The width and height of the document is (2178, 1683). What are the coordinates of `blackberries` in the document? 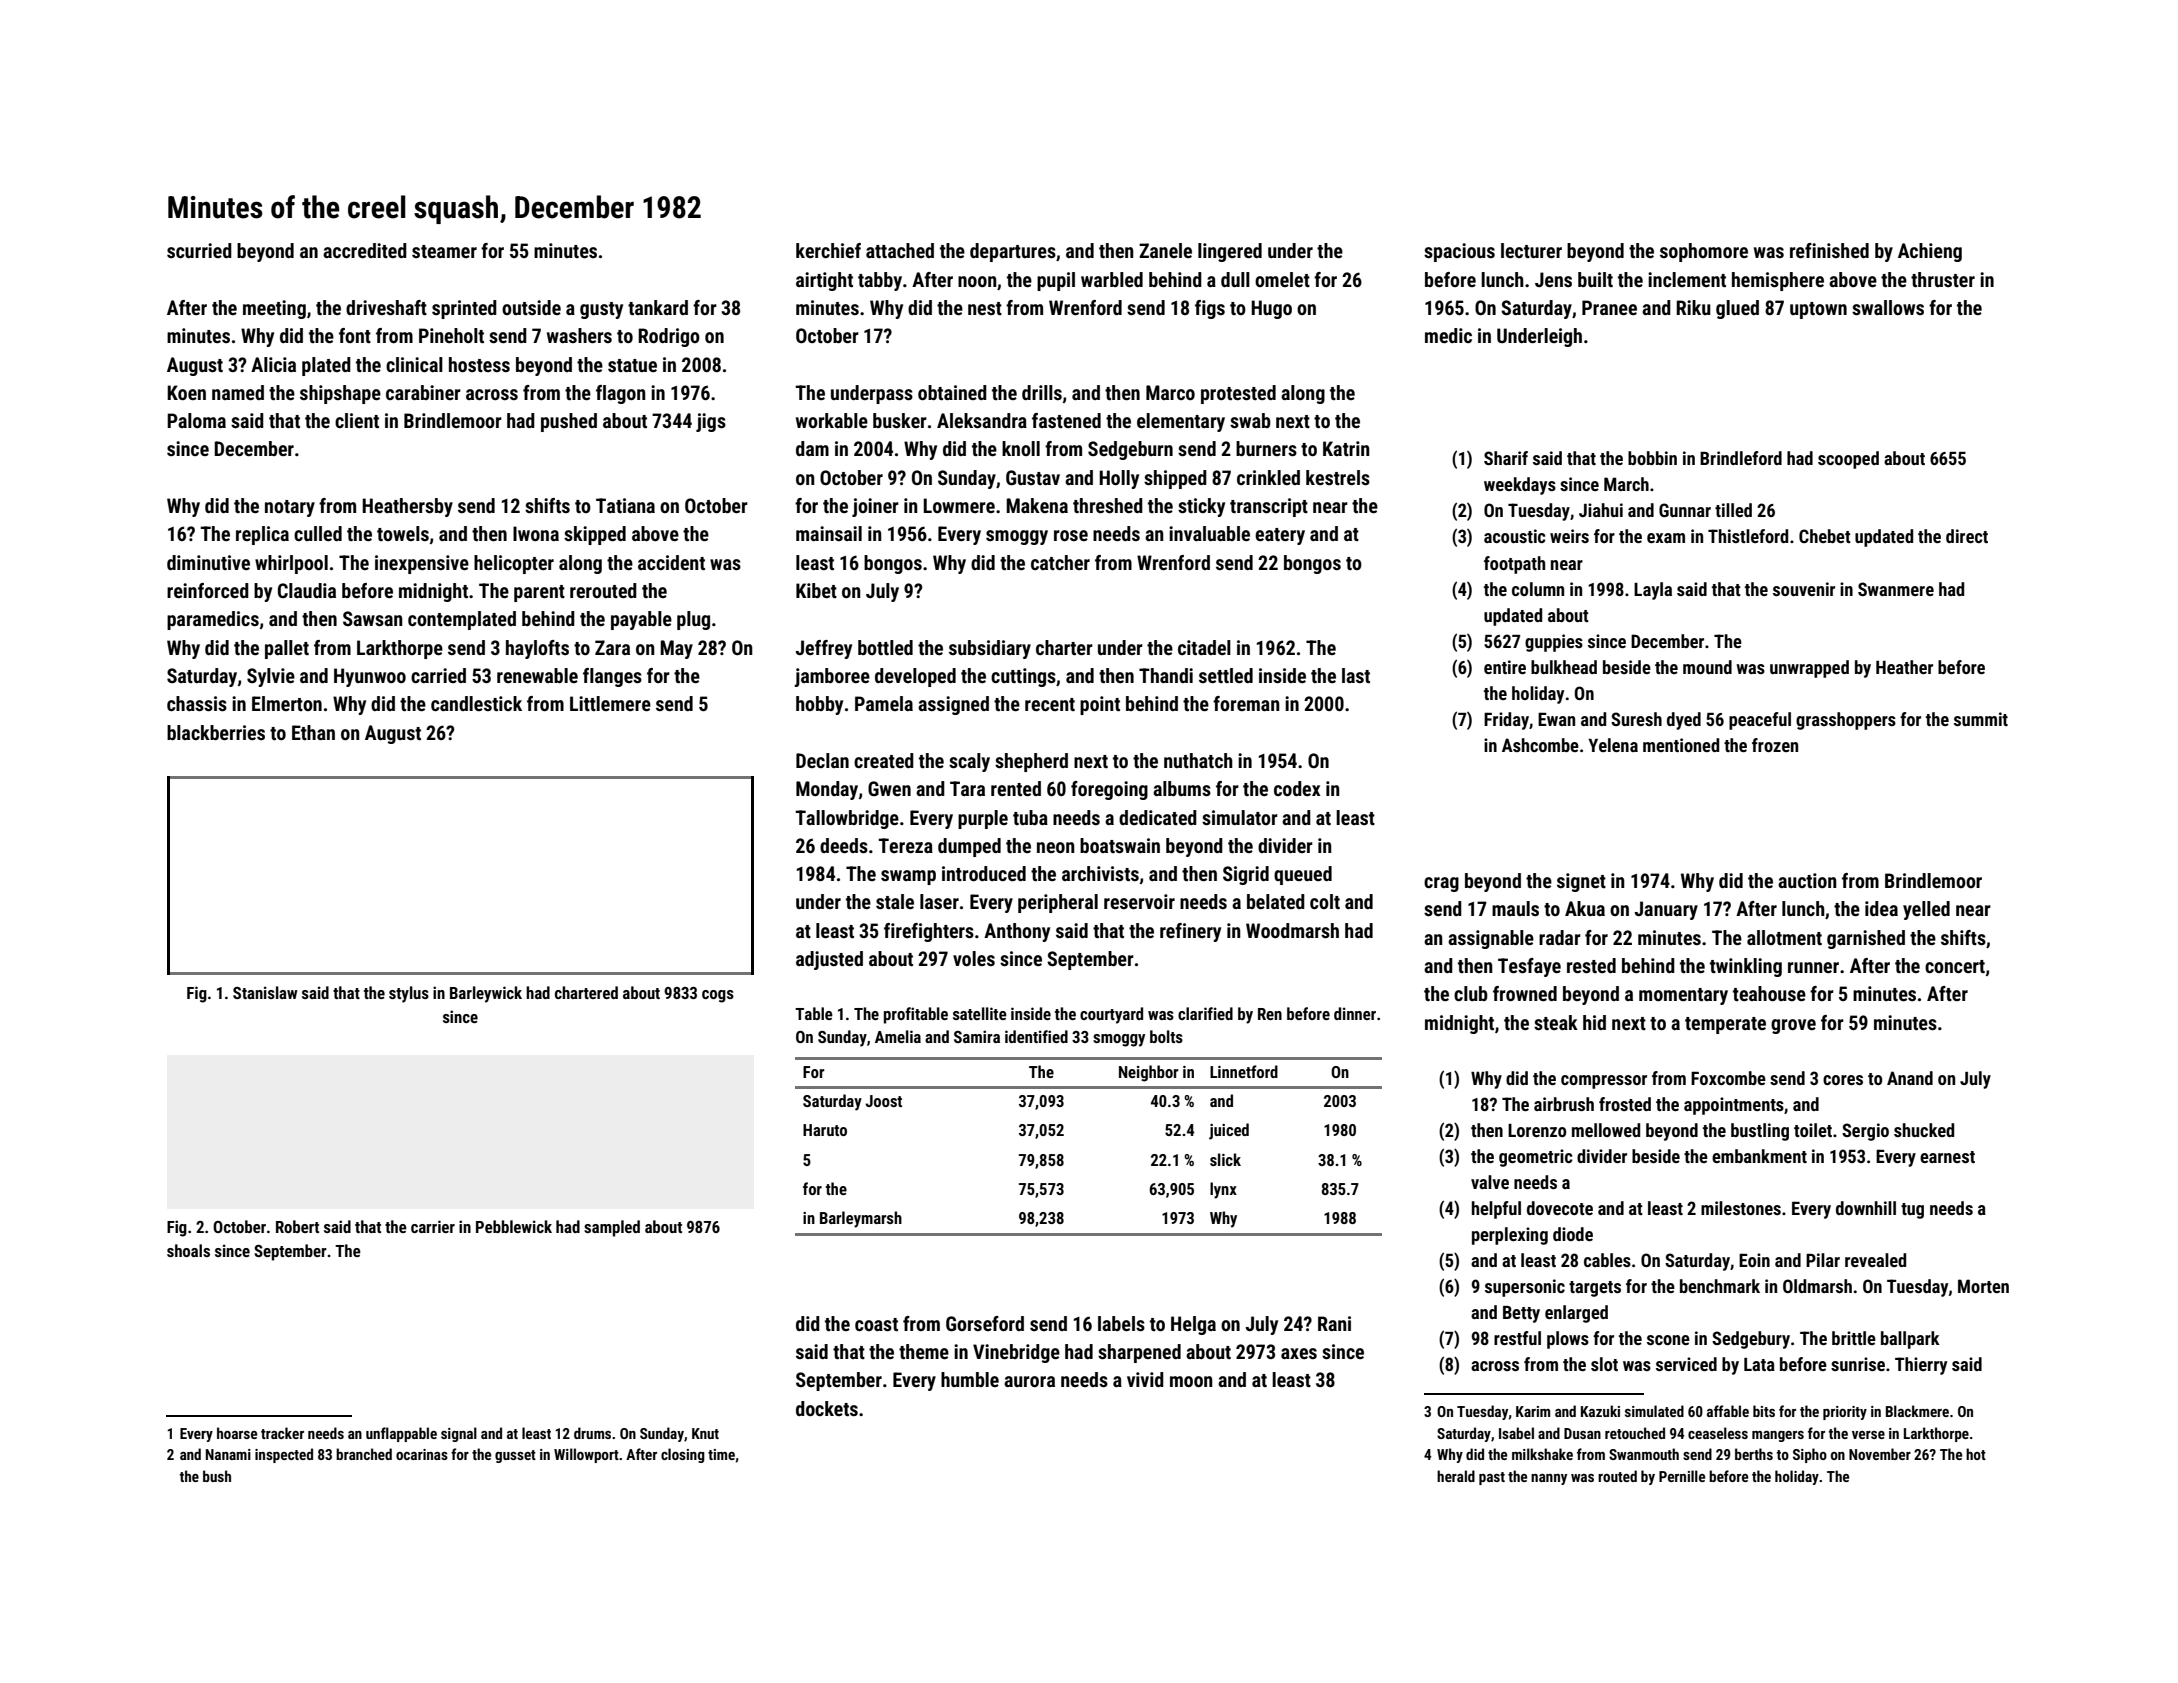 It's located at (216, 732).
